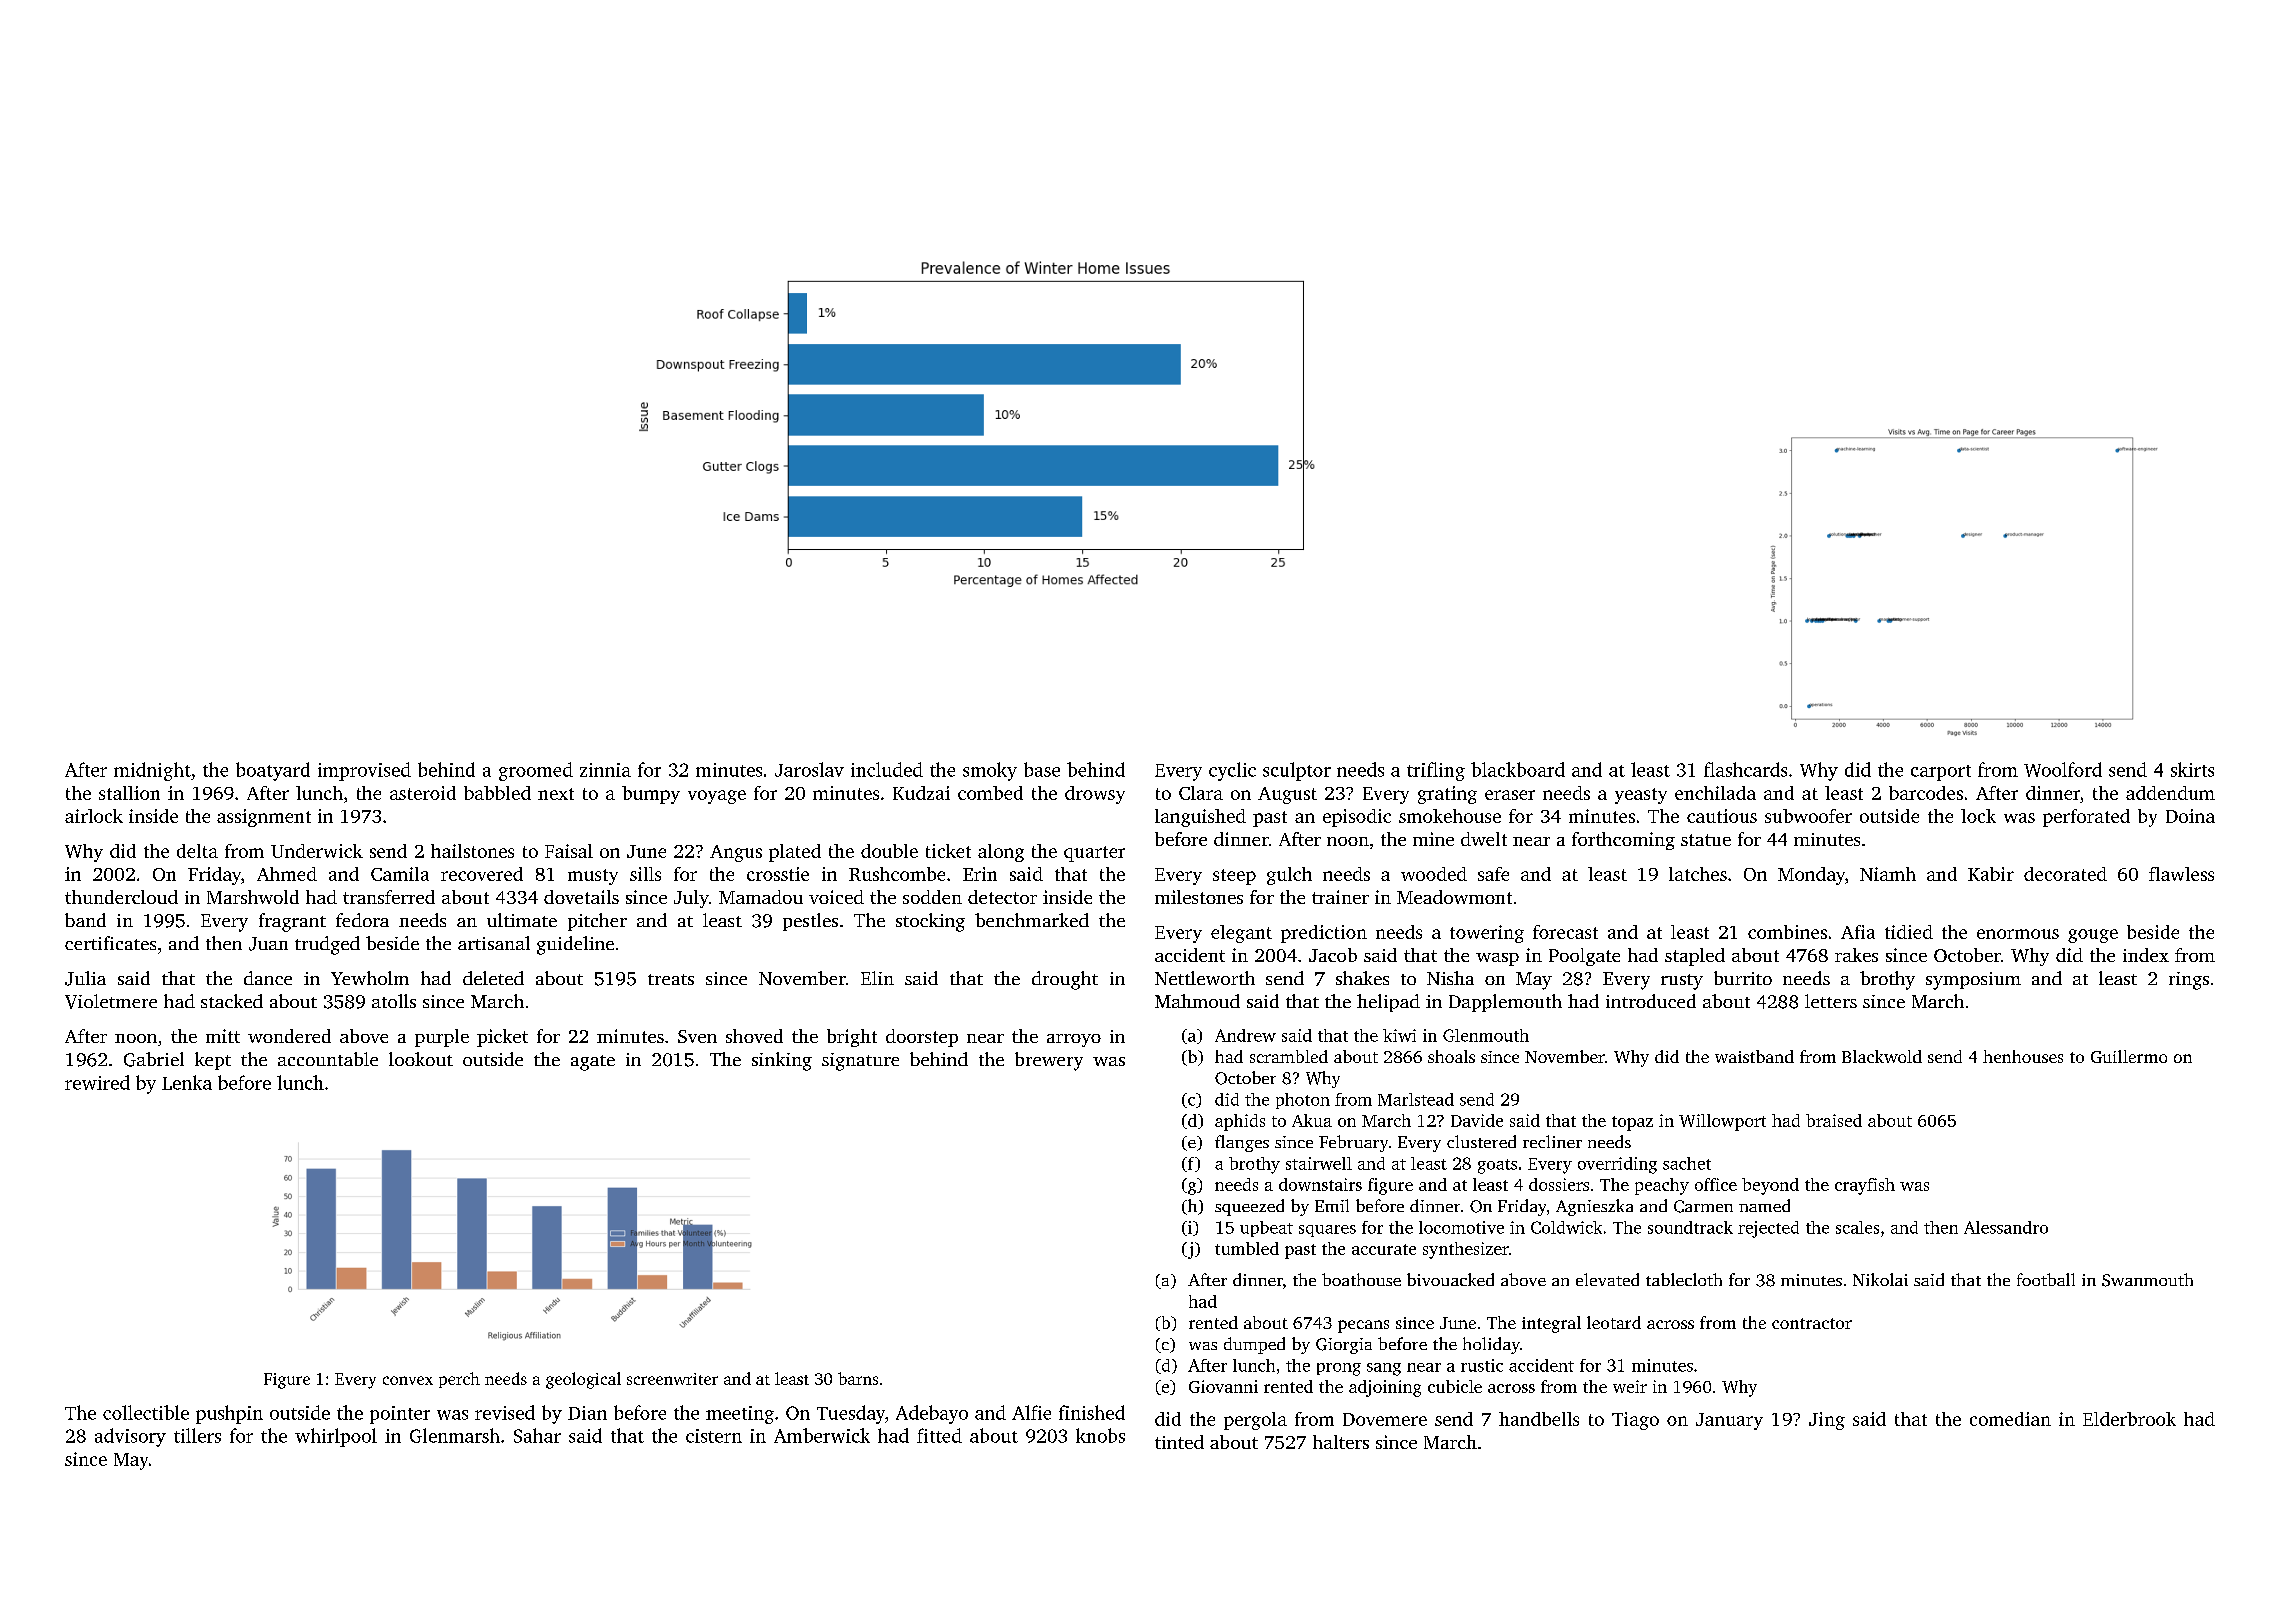 This screenshot has height=1613, width=2280. What do you see at coordinates (187, 1082) in the screenshot?
I see `Lenka` at bounding box center [187, 1082].
